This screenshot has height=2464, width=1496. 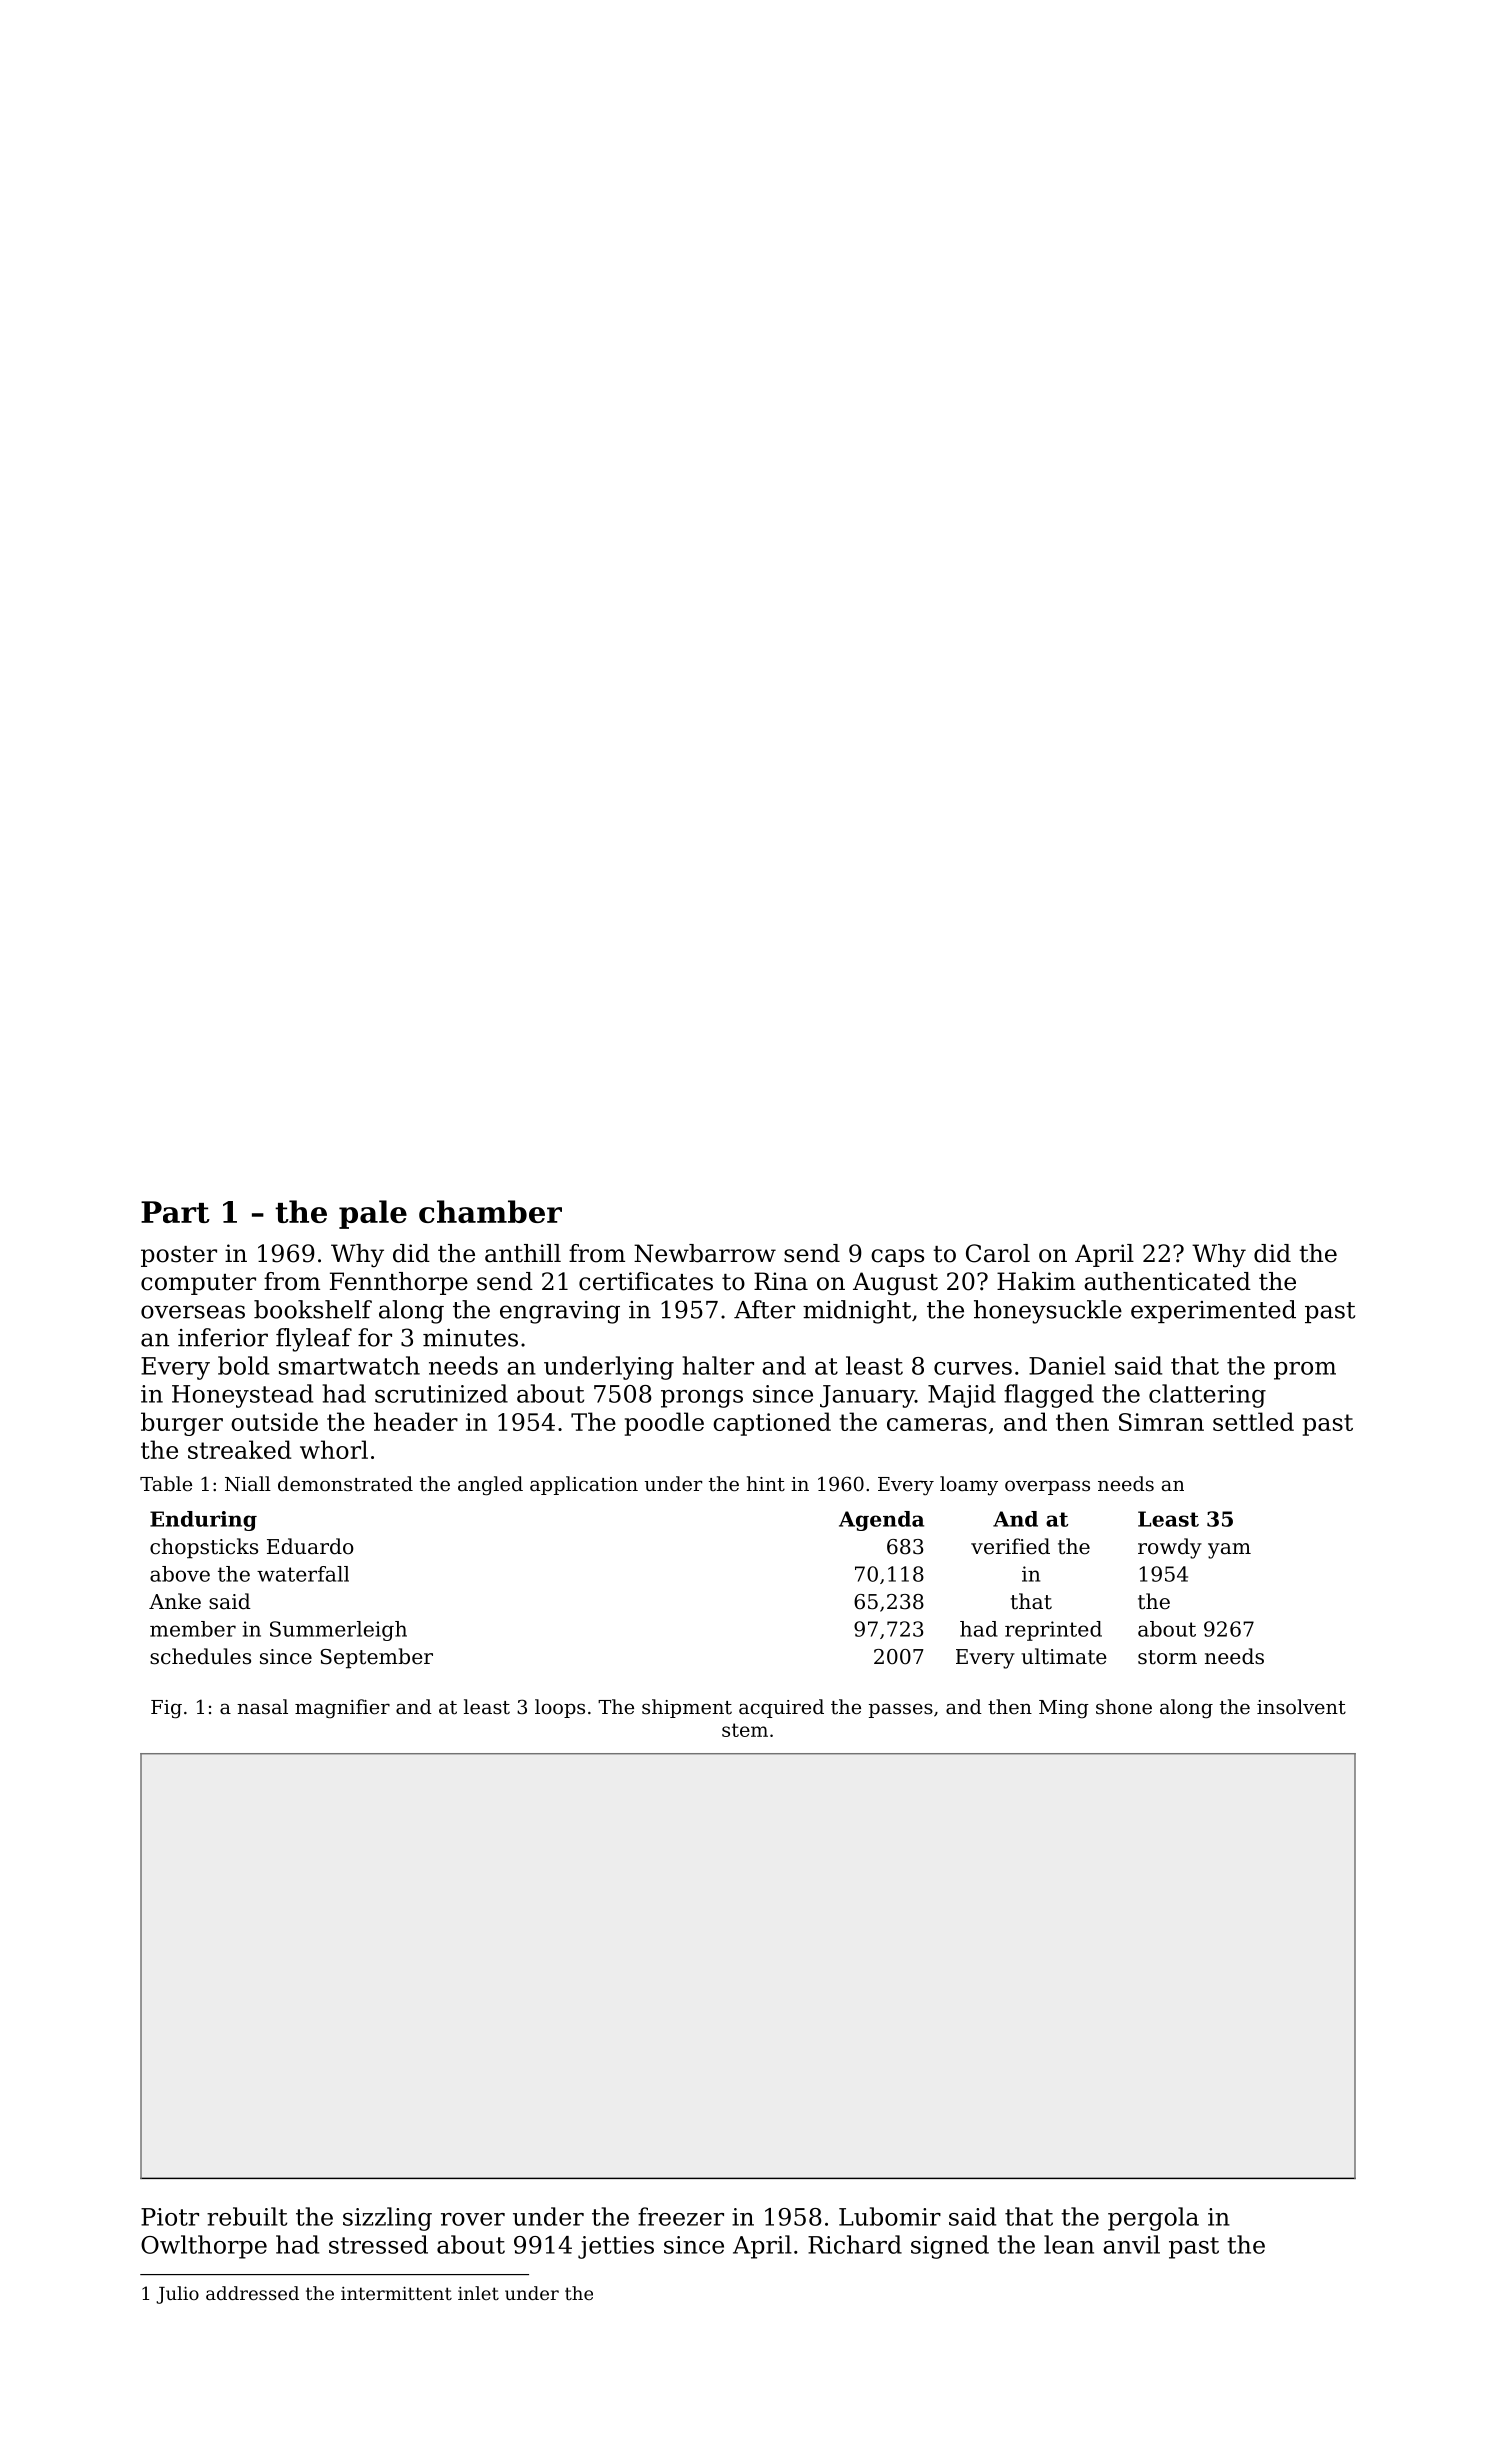 What do you see at coordinates (373, 1214) in the screenshot?
I see `pale` at bounding box center [373, 1214].
